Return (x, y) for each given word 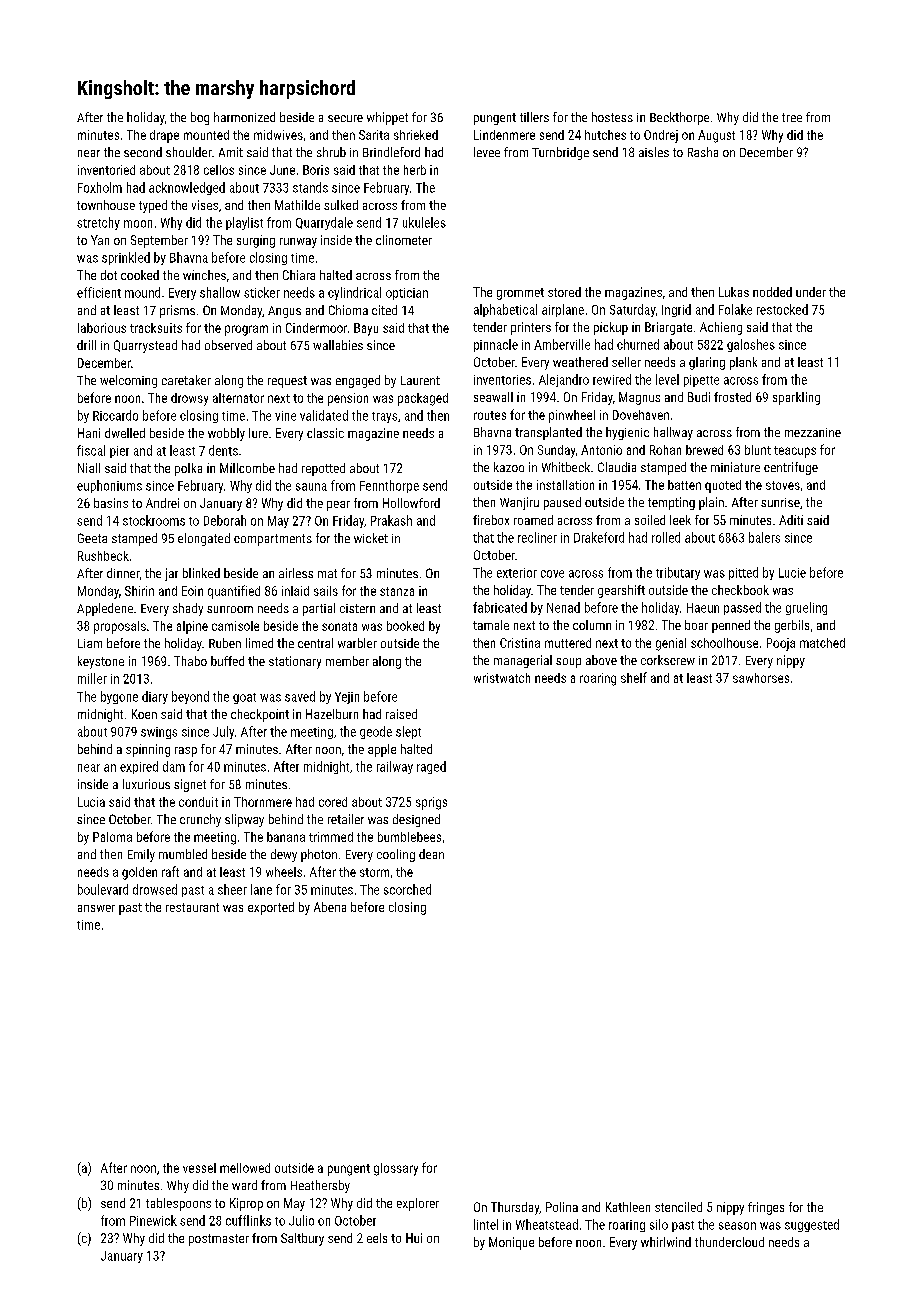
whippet (387, 118)
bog (200, 118)
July (223, 732)
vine (285, 416)
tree (792, 117)
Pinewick (153, 1220)
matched (822, 643)
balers (764, 537)
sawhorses (761, 678)
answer (96, 908)
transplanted (548, 433)
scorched (407, 889)
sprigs (431, 803)
